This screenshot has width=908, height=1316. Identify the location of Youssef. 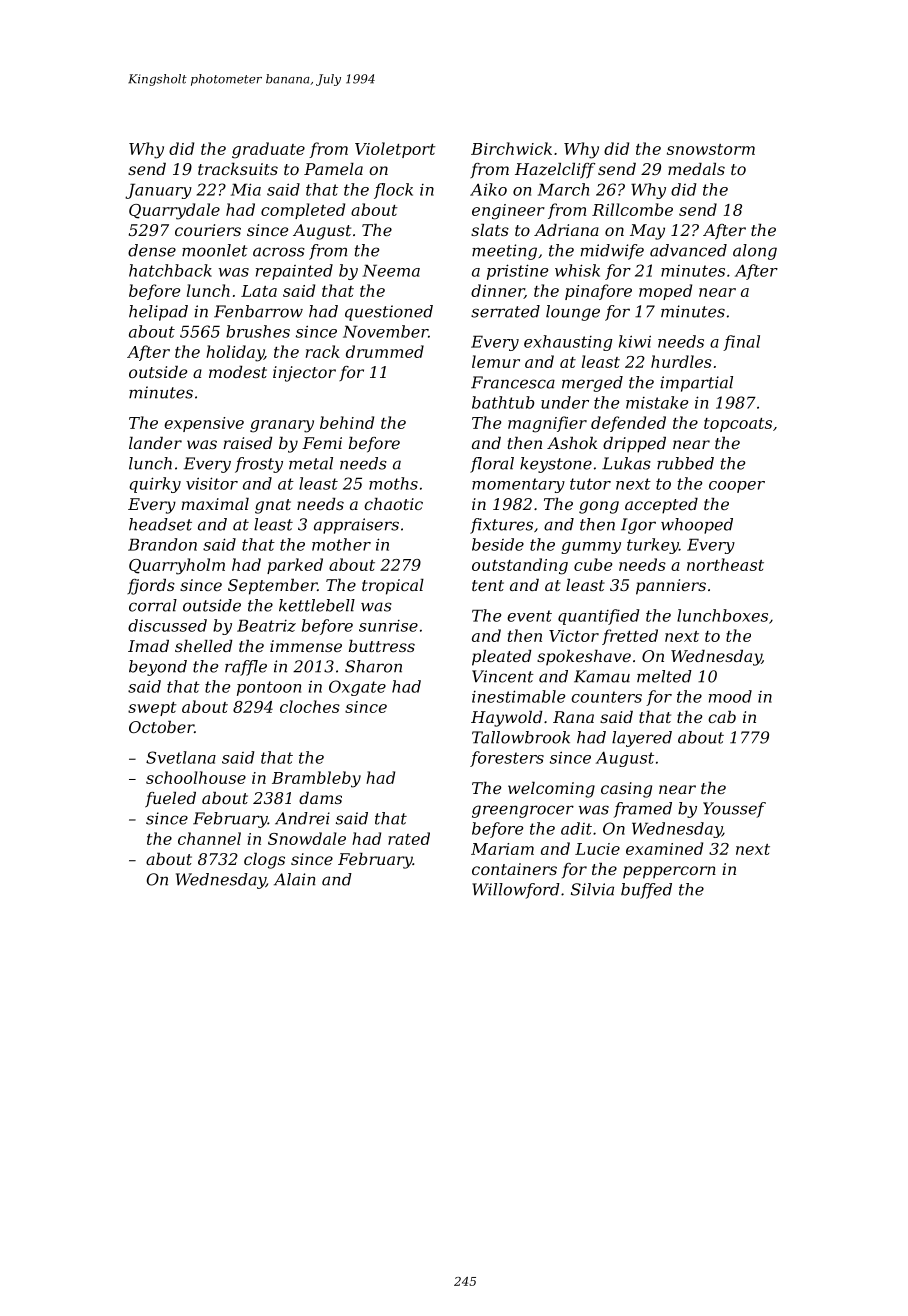
(734, 810).
